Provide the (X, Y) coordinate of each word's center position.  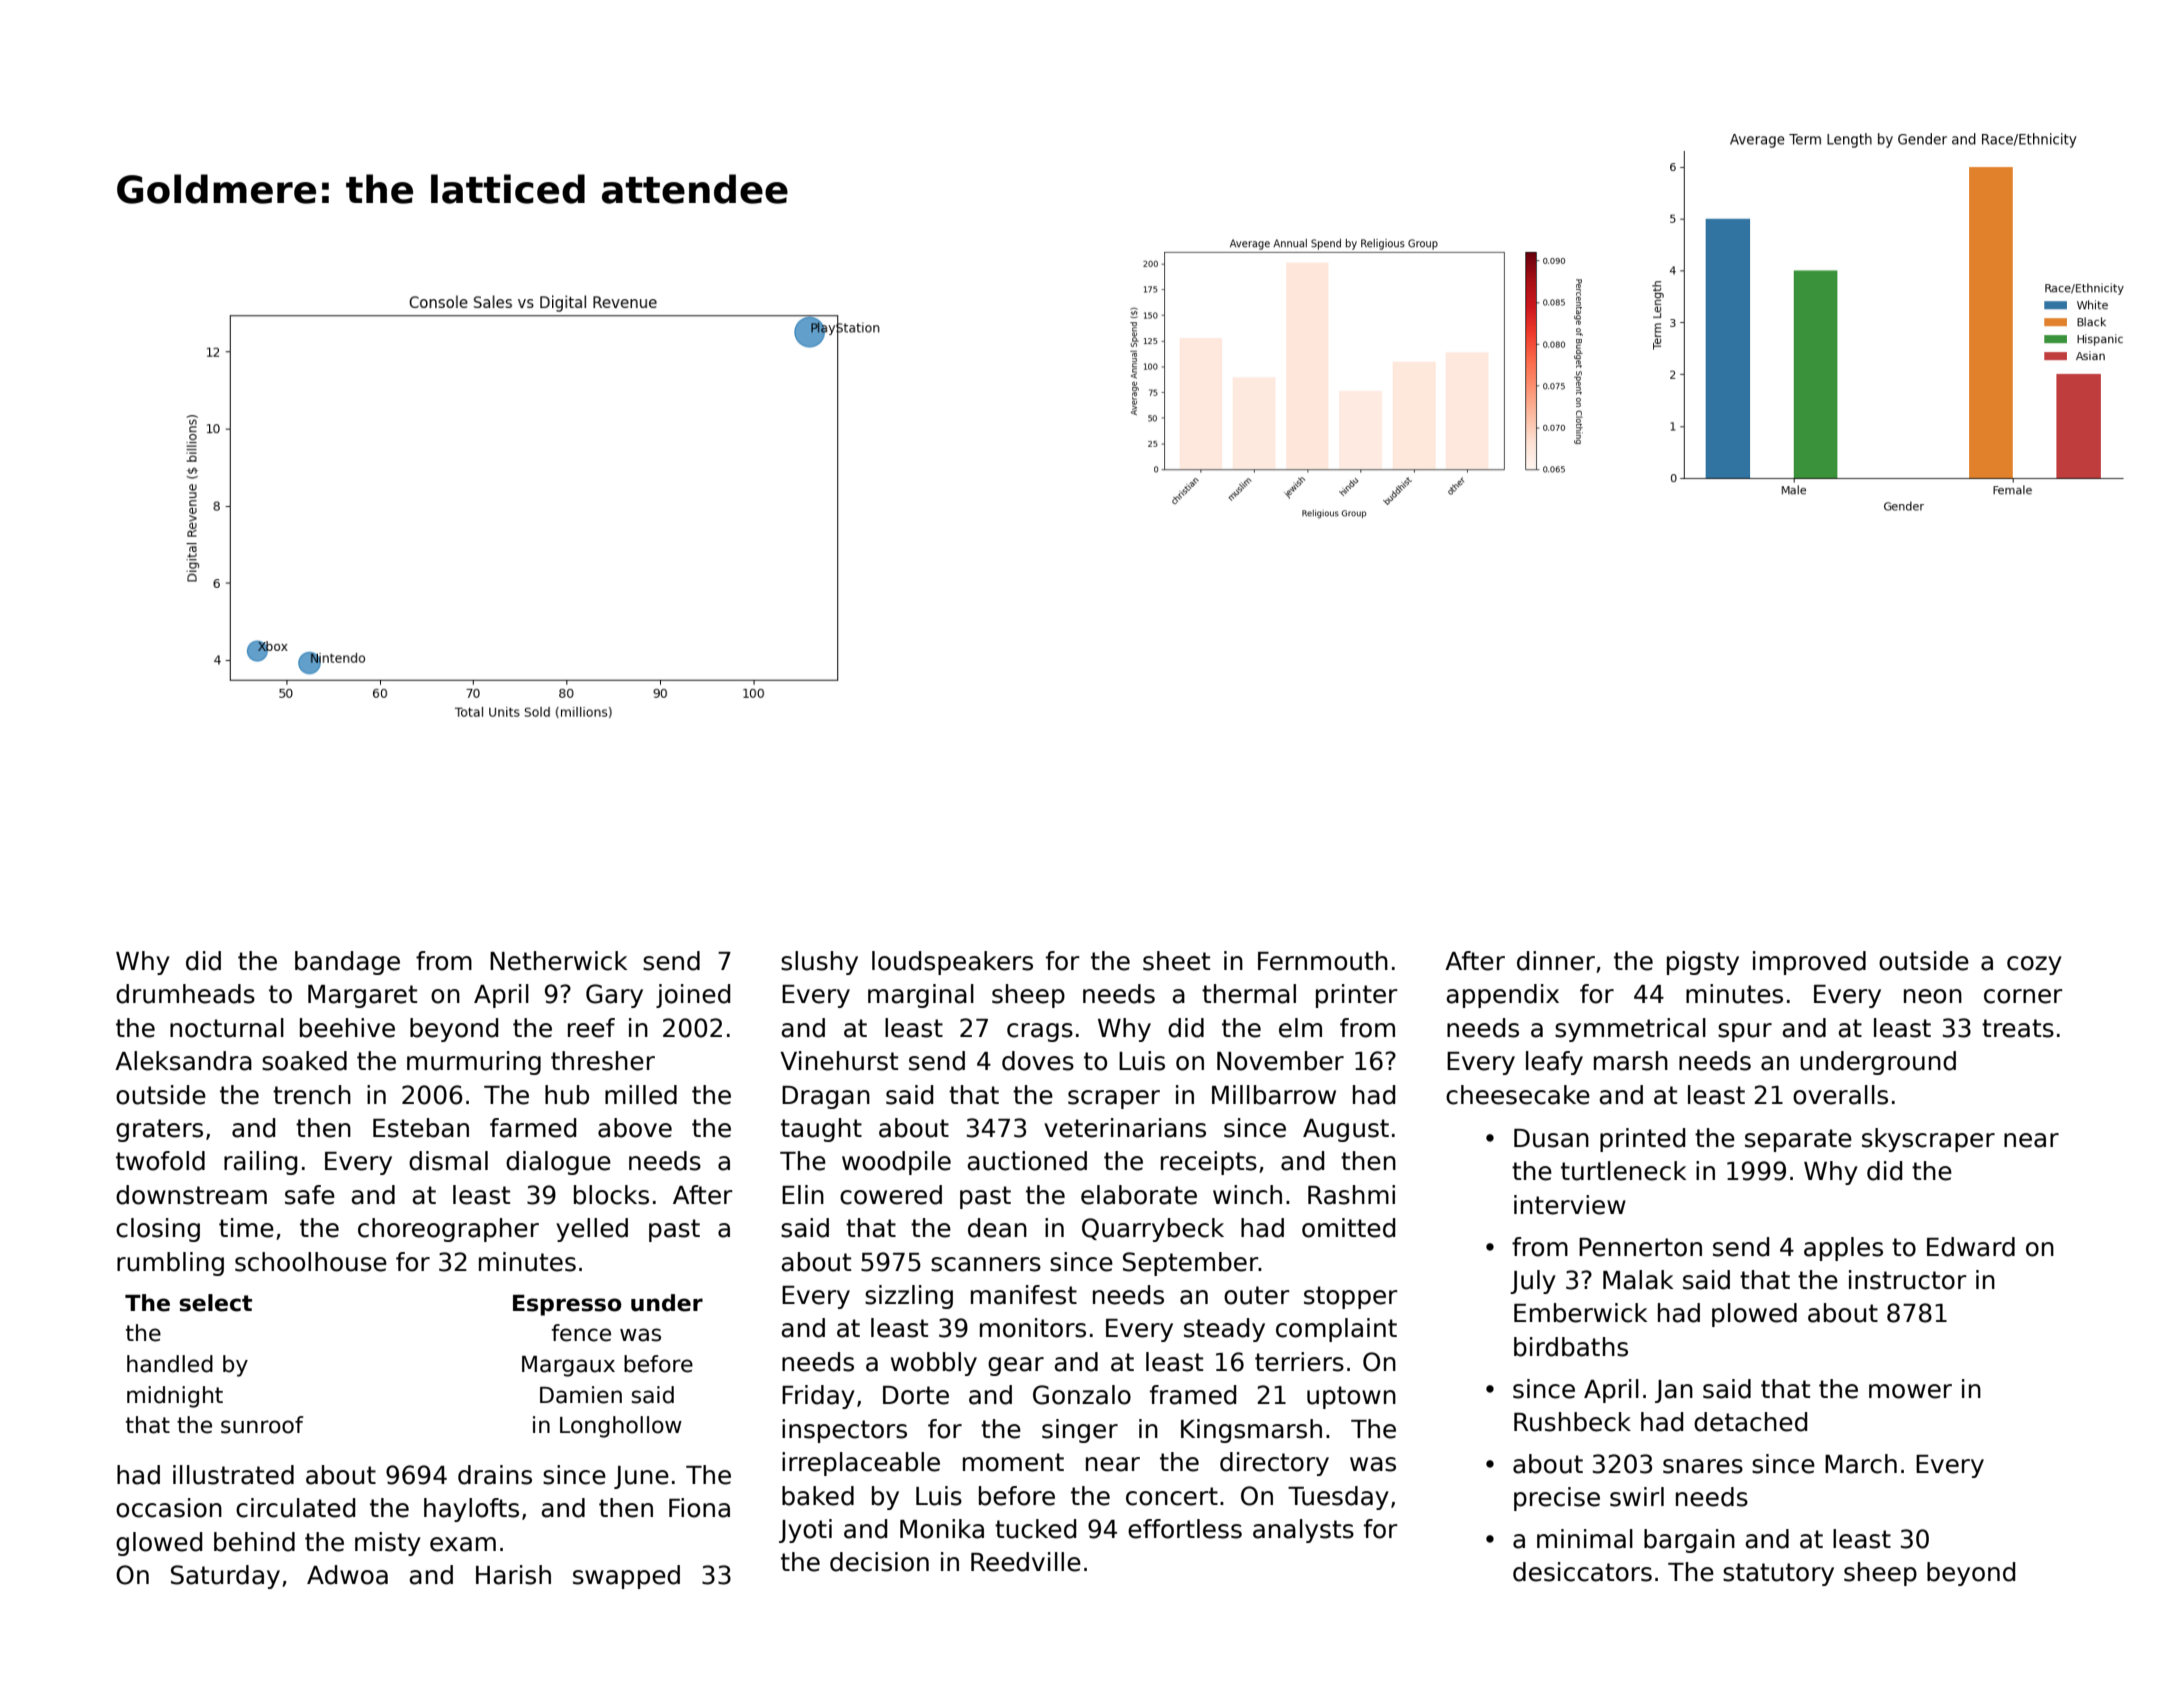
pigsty (1703, 963)
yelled (592, 1230)
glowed (159, 1544)
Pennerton (1640, 1247)
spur (1745, 1032)
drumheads (185, 994)
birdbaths (1571, 1347)
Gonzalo (1082, 1395)
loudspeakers (952, 963)
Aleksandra (183, 1061)
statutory (1778, 1574)
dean (997, 1228)
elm (1300, 1028)
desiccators (1582, 1572)
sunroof (262, 1425)
